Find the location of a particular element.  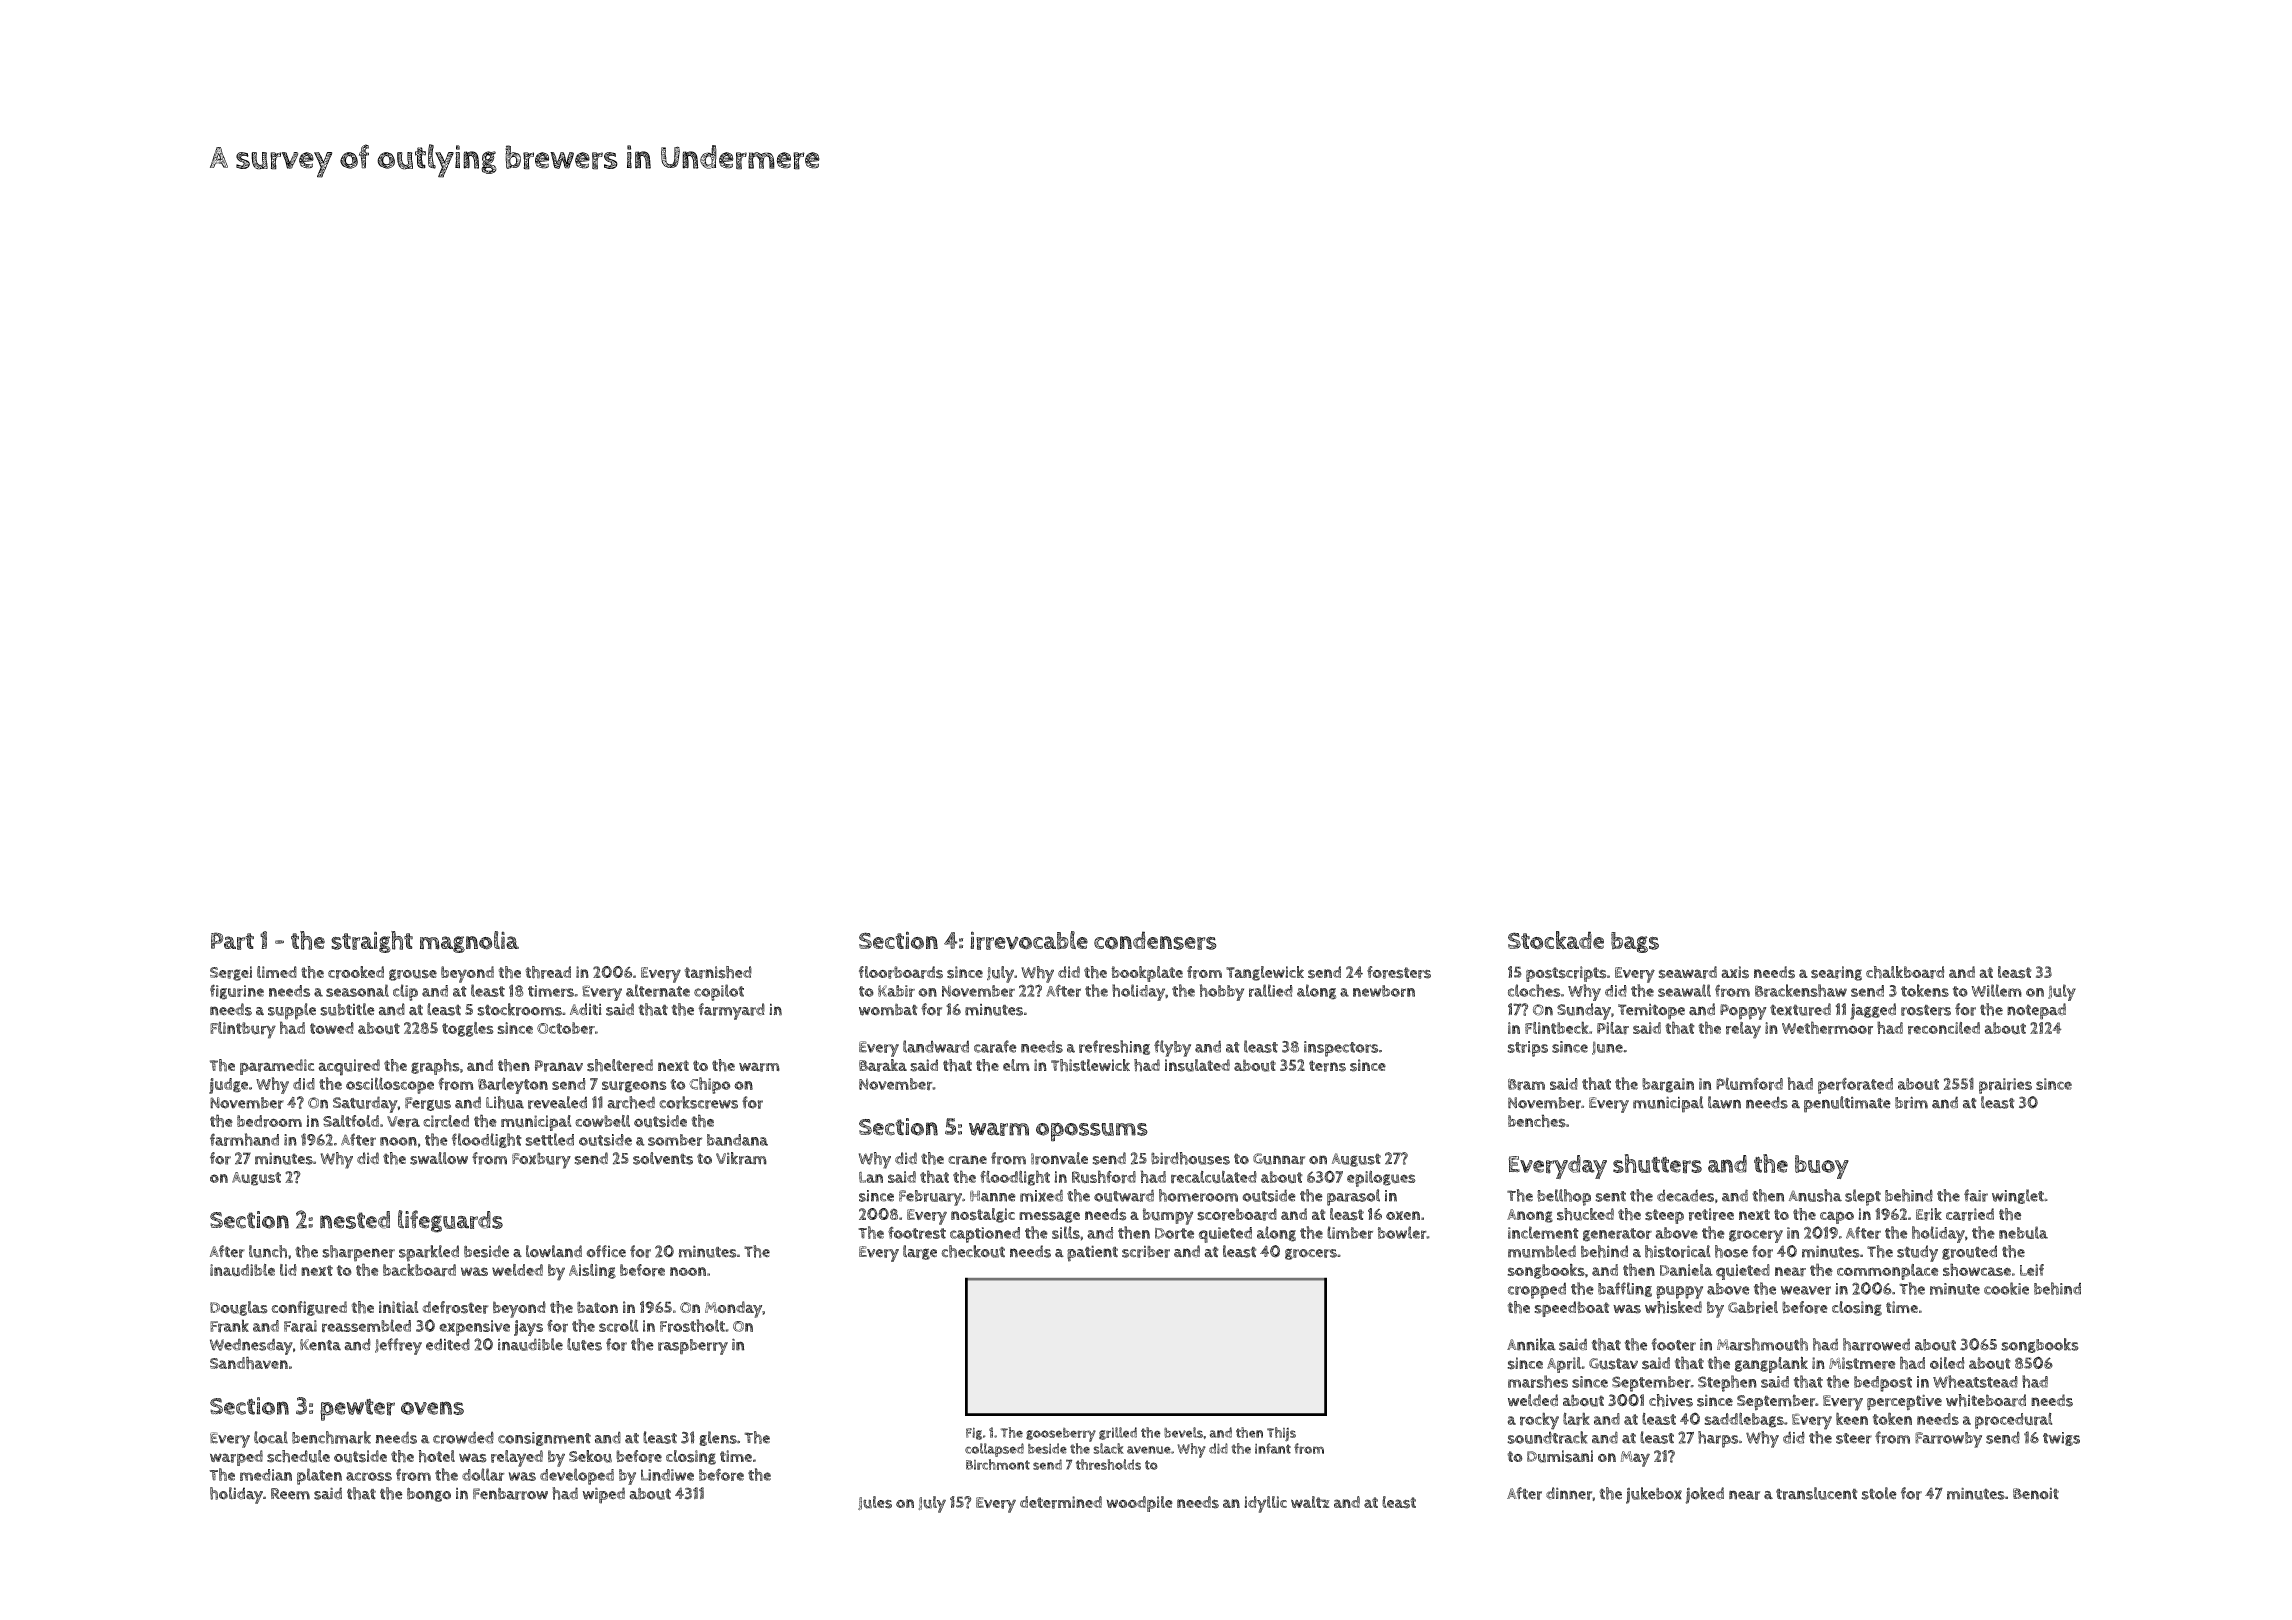

solvents is located at coordinates (663, 1158).
